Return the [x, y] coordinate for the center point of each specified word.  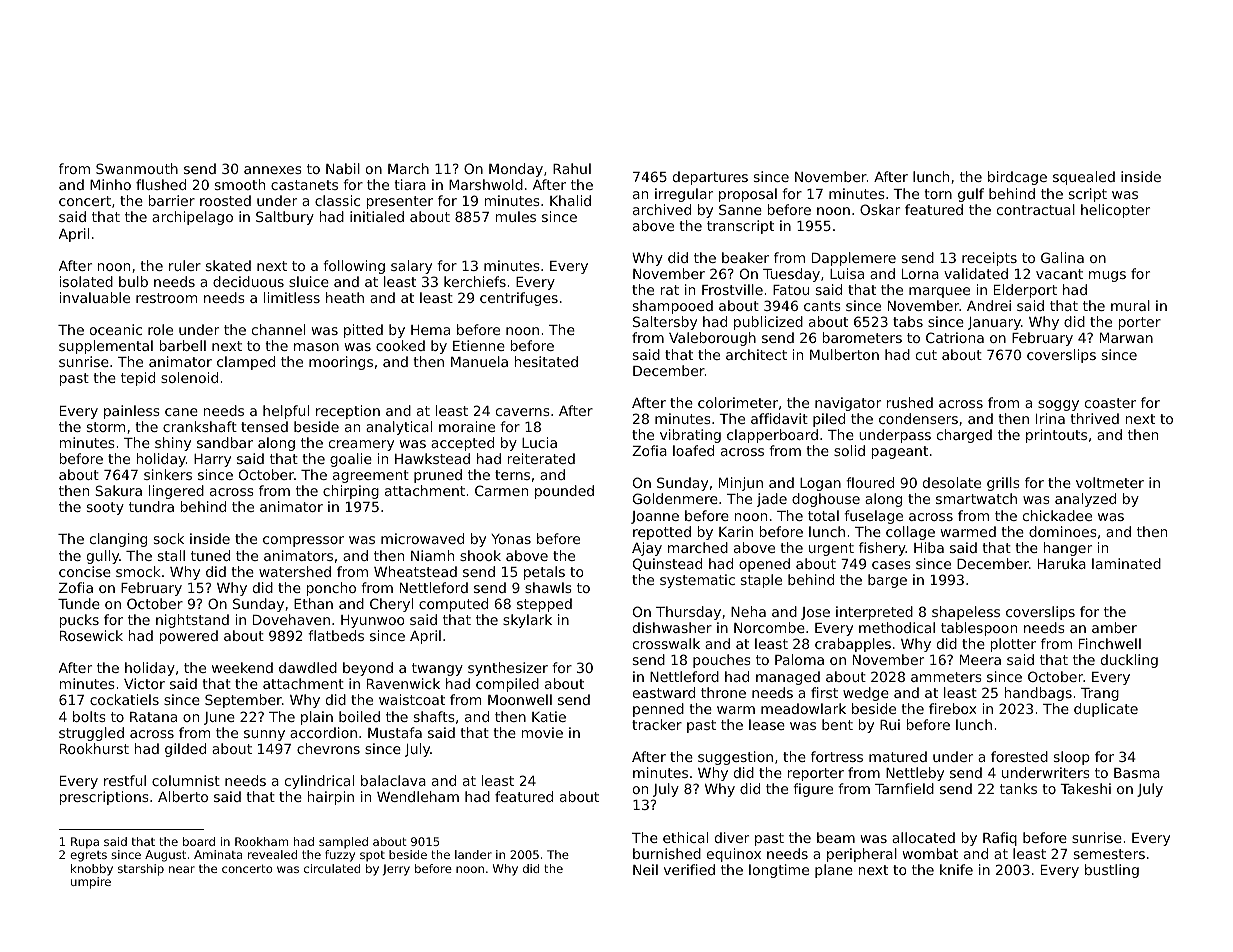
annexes [273, 170]
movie [542, 732]
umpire [91, 883]
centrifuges [519, 299]
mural [1130, 305]
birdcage [1017, 178]
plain [317, 718]
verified [689, 869]
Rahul [572, 168]
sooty [105, 508]
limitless [292, 297]
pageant [900, 452]
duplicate [1106, 710]
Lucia [539, 442]
